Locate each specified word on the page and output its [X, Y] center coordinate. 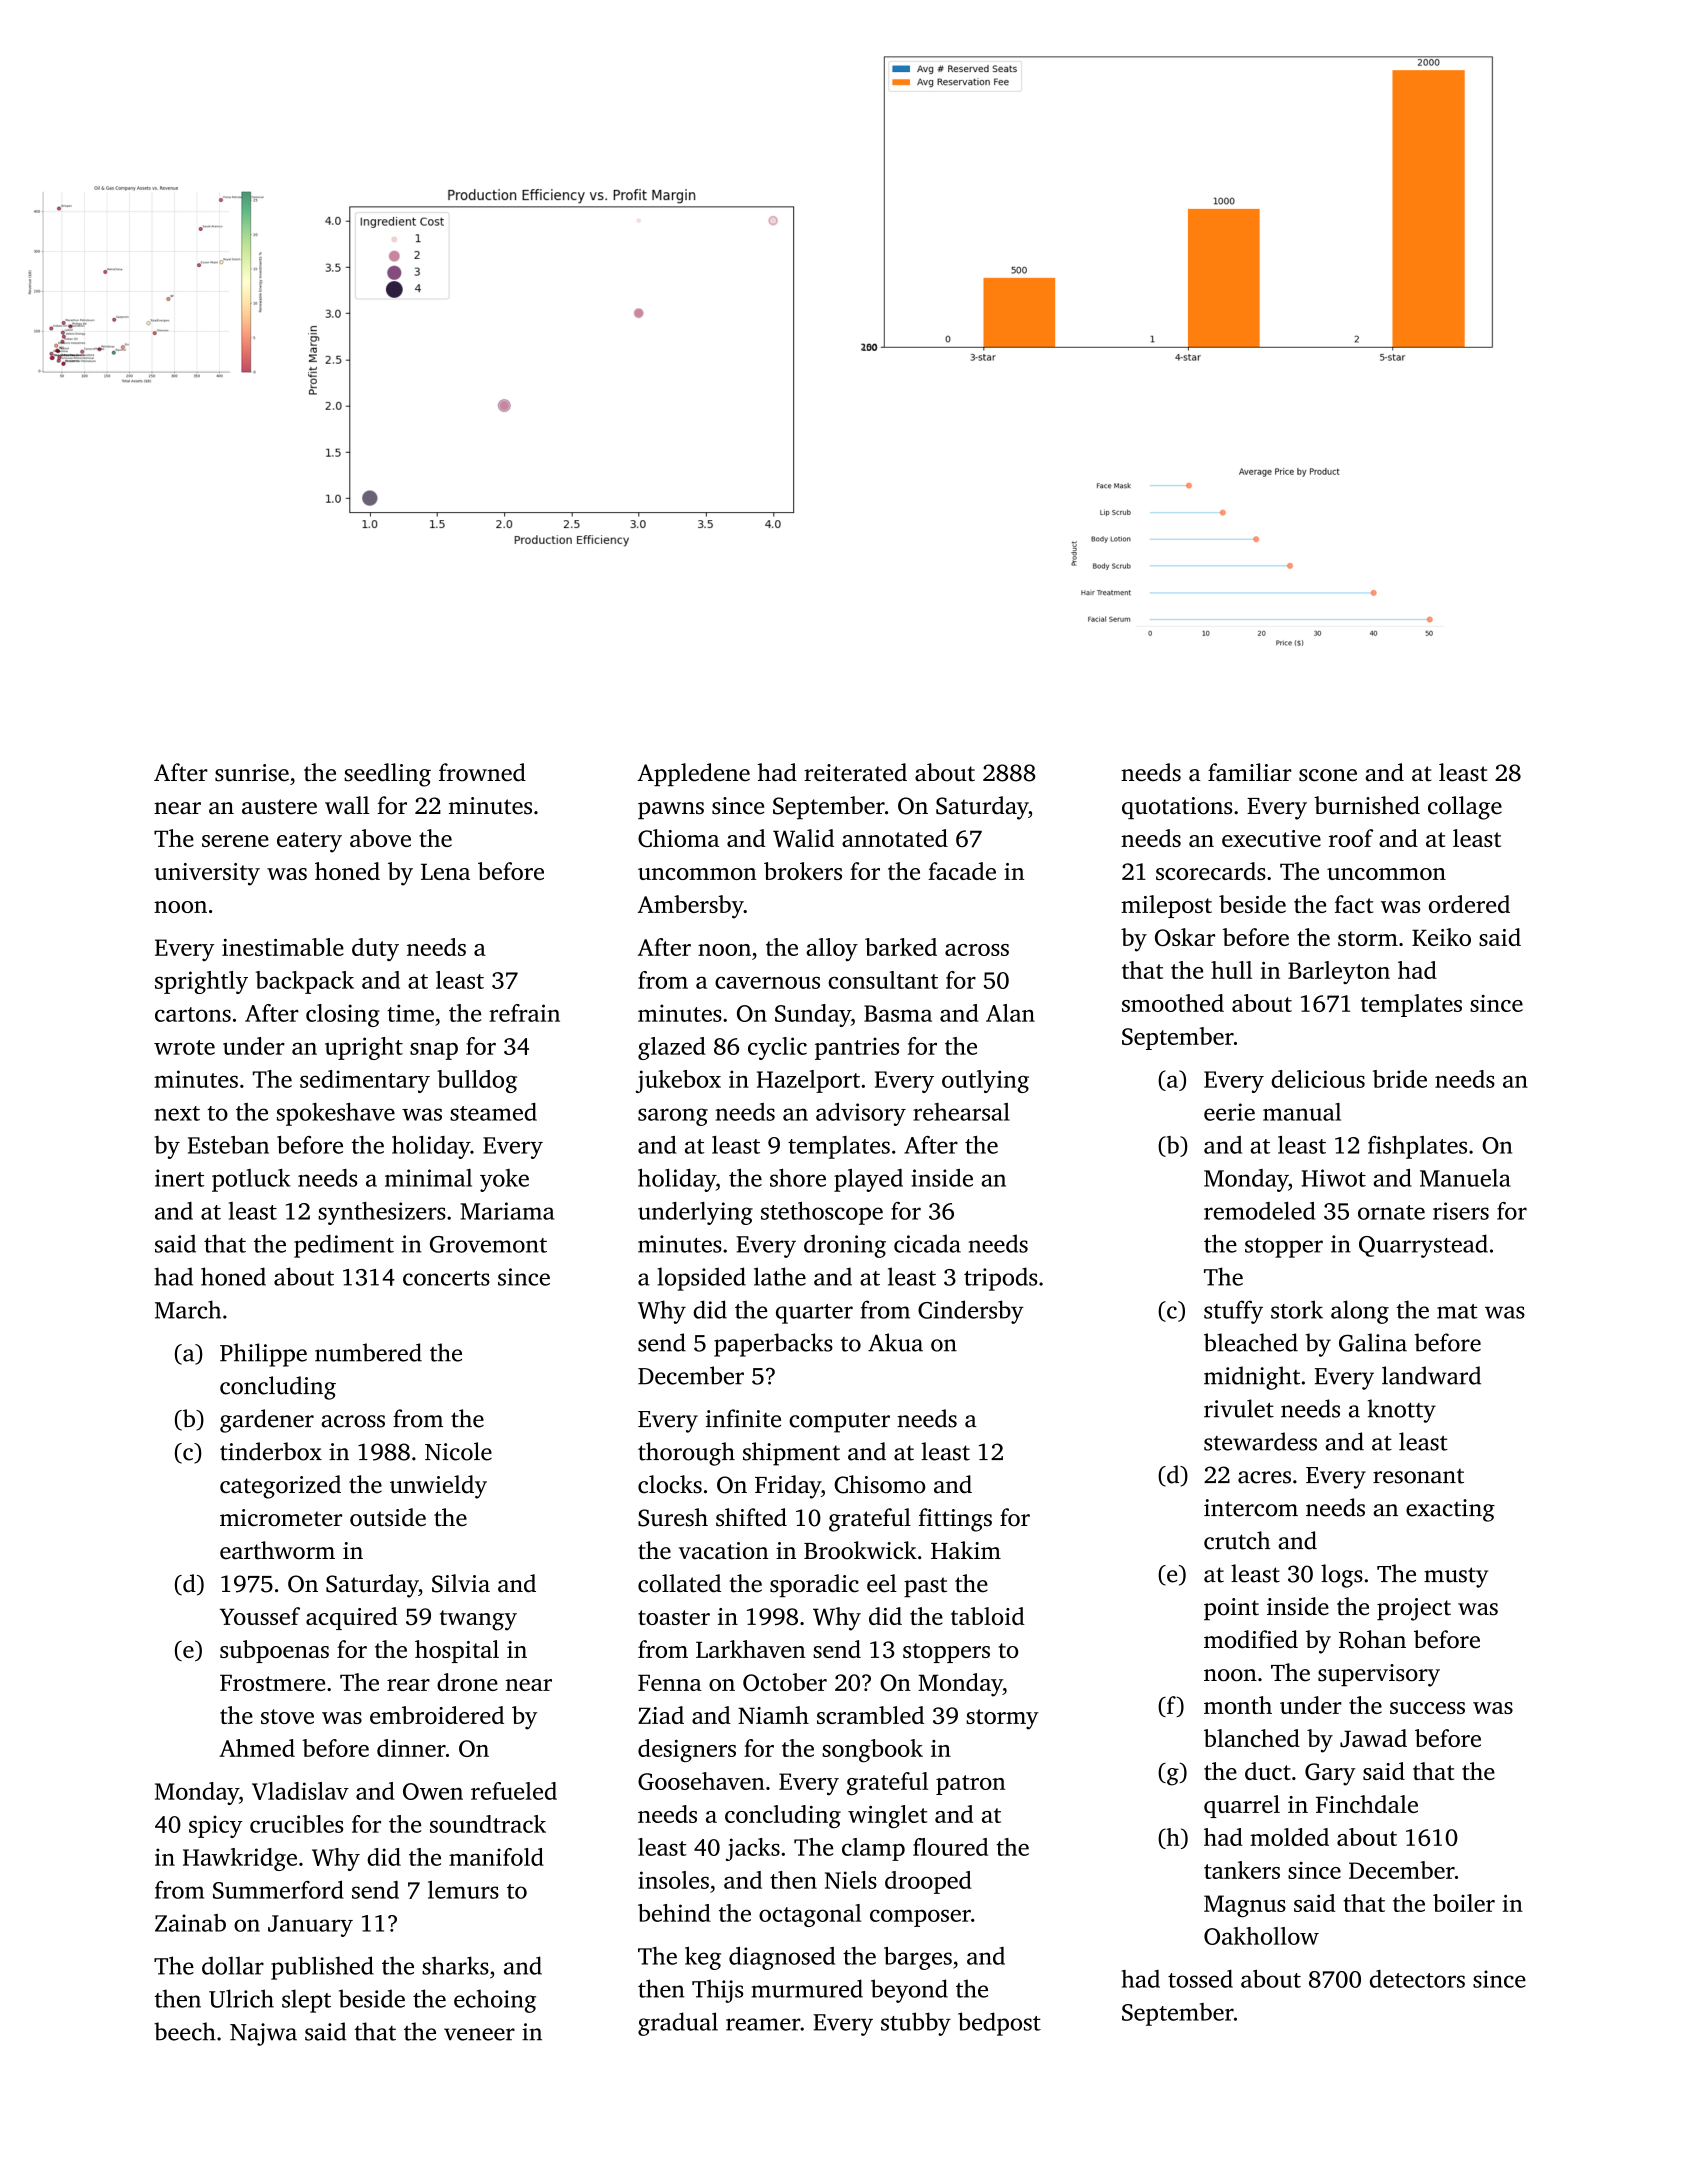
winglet [887, 1816]
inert [179, 1178]
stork [1297, 1309]
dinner [411, 1748]
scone [1328, 775]
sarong [673, 1117]
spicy [216, 1826]
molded [1289, 1837]
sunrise [252, 773]
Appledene [693, 774]
